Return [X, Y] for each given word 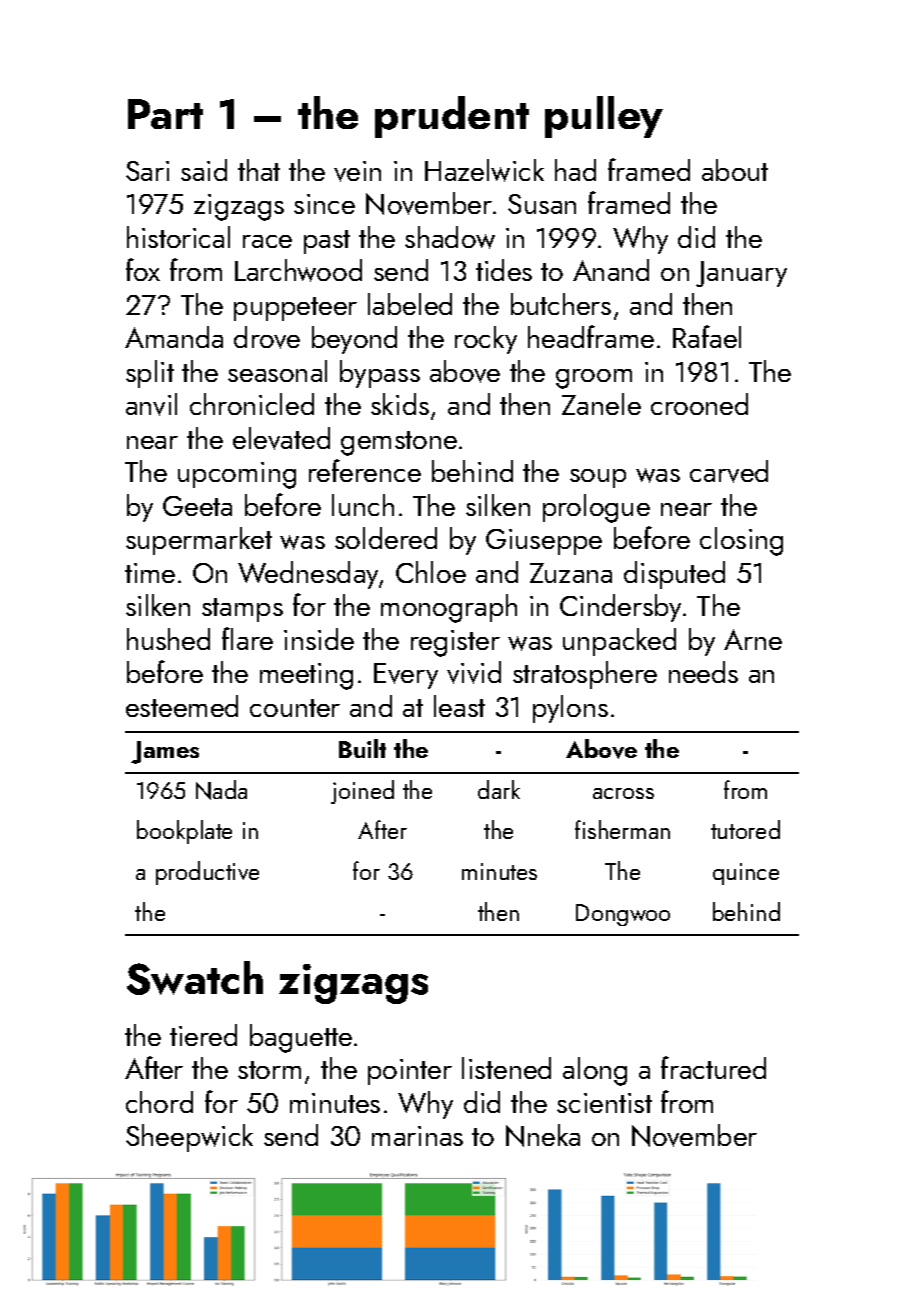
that [259, 170]
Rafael [707, 336]
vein [357, 171]
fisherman [622, 829]
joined [362, 792]
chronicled [252, 404]
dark [499, 789]
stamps [242, 610]
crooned [699, 404]
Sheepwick [189, 1138]
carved [729, 471]
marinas [417, 1136]
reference [365, 470]
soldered [386, 538]
